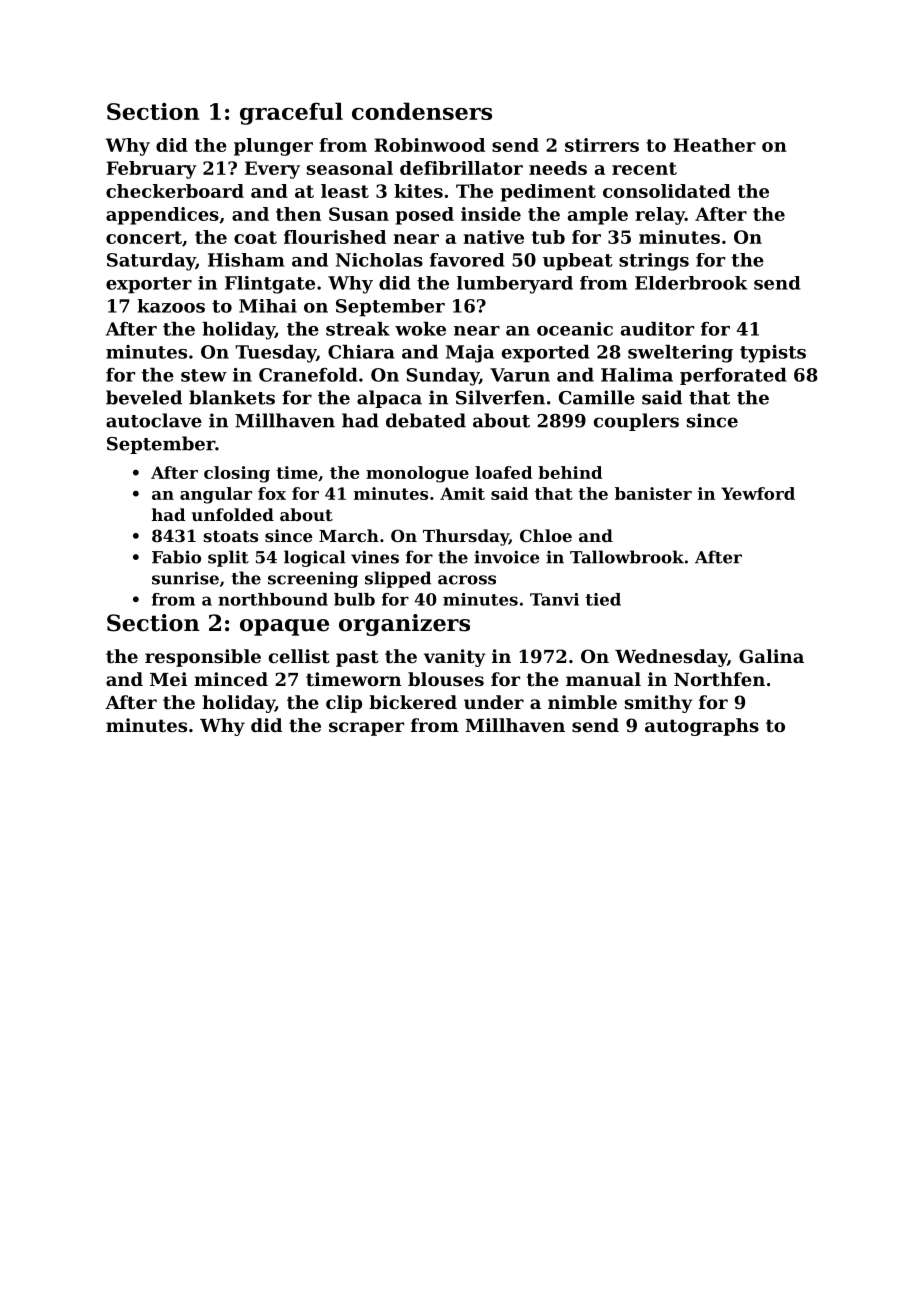 Image resolution: width=924 pixels, height=1314 pixels. Describe the element at coordinates (231, 679) in the screenshot. I see `minced` at that location.
